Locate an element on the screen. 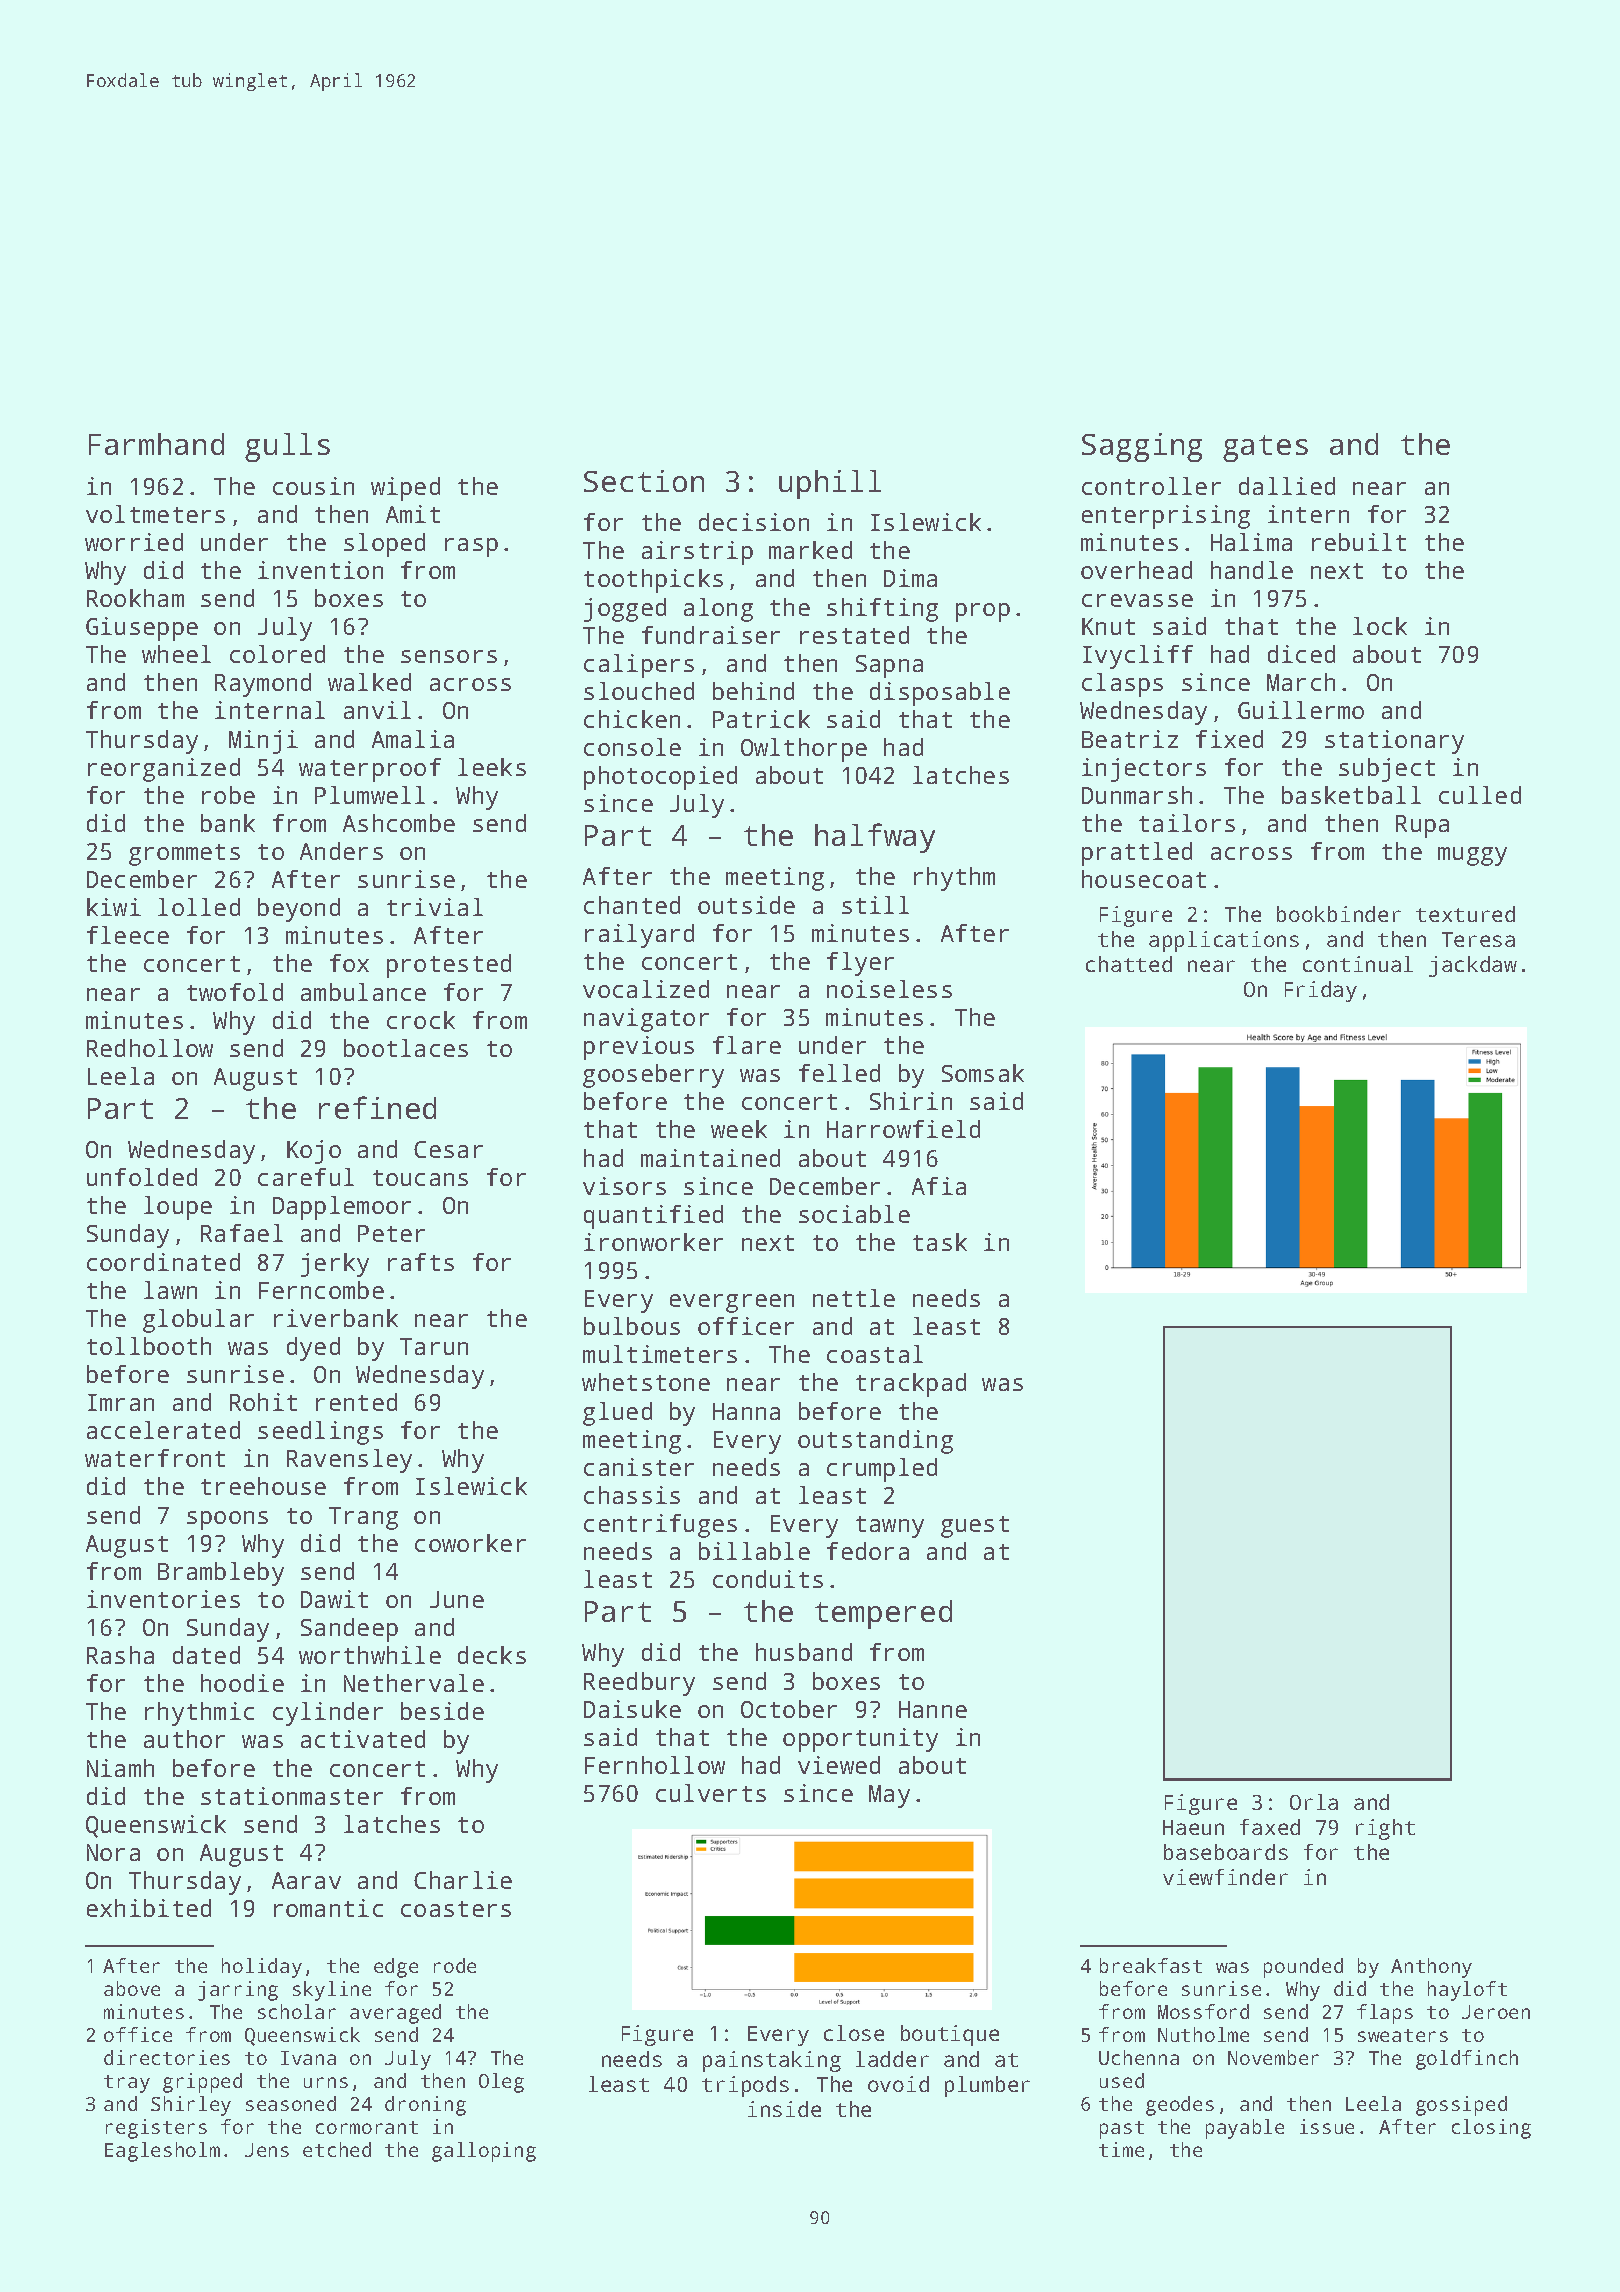 The height and width of the screenshot is (2292, 1620). prop is located at coordinates (983, 612).
